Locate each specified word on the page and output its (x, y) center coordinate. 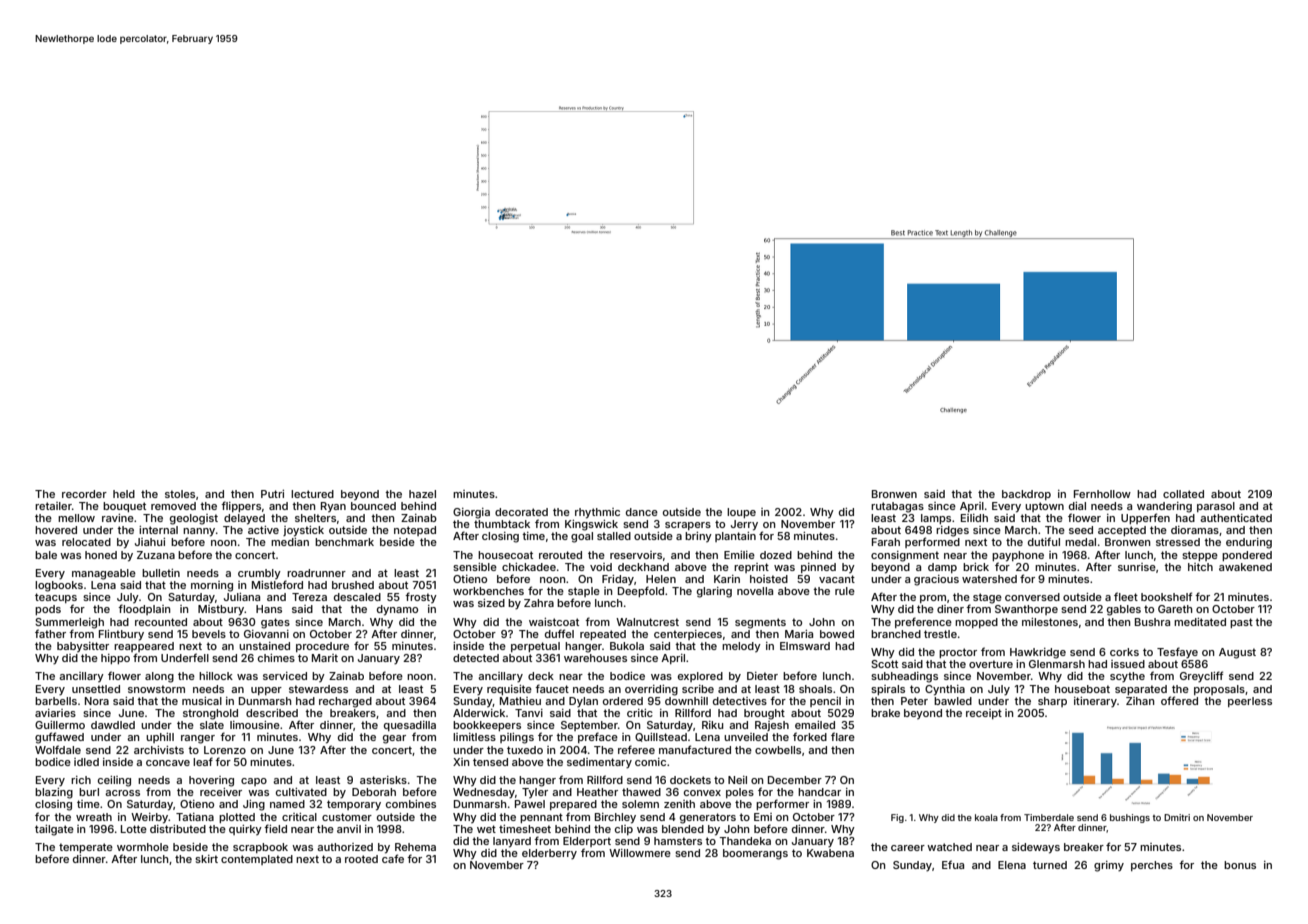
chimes (276, 658)
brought (764, 714)
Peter (914, 701)
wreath (94, 817)
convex (702, 793)
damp (942, 568)
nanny (199, 532)
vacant (837, 579)
